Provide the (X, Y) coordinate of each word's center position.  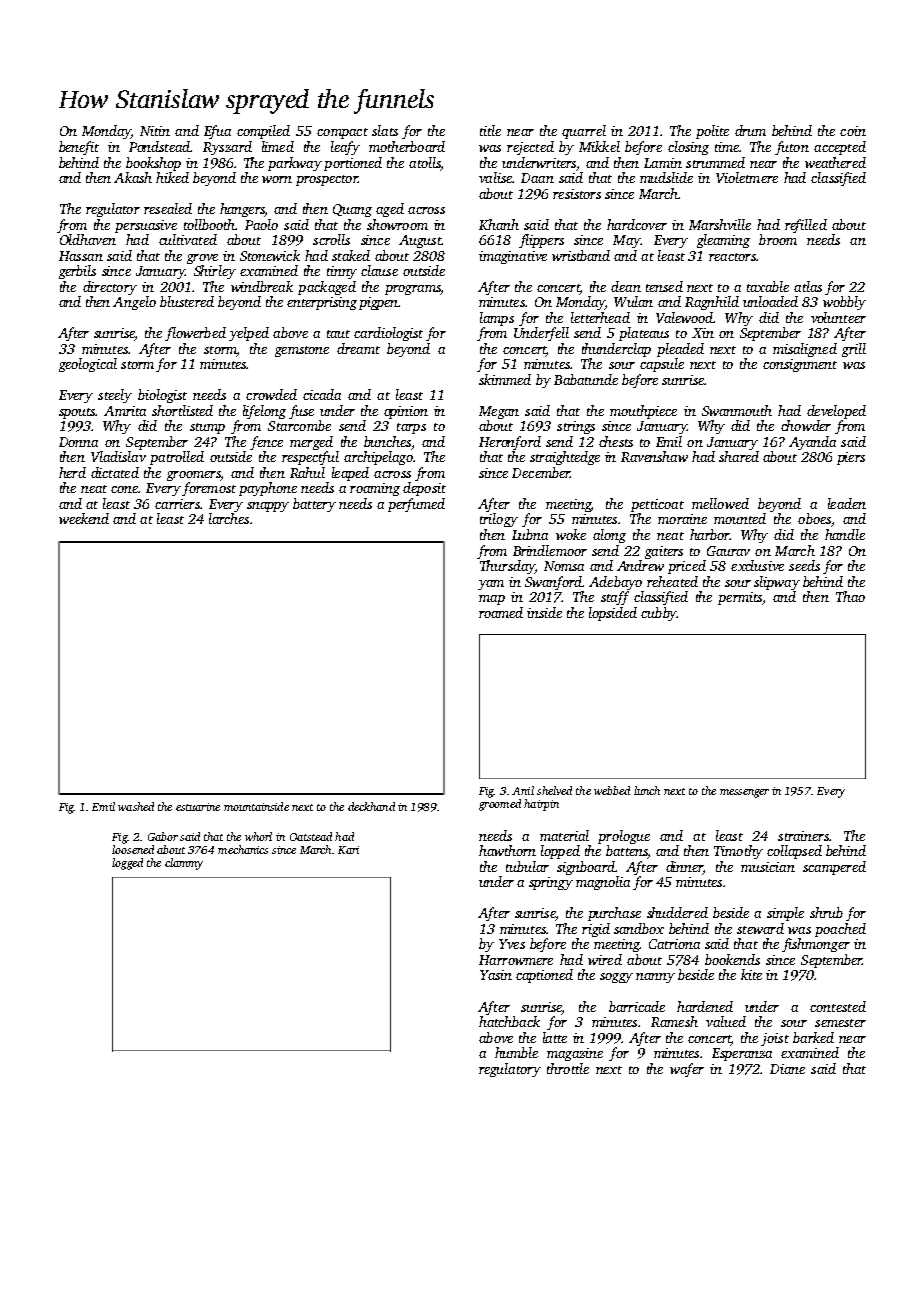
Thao (850, 596)
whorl (258, 836)
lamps (497, 319)
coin (853, 131)
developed (836, 412)
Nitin (155, 131)
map (492, 600)
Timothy (738, 852)
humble (516, 1052)
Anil (523, 790)
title (490, 130)
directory (110, 288)
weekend (84, 518)
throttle (568, 1068)
